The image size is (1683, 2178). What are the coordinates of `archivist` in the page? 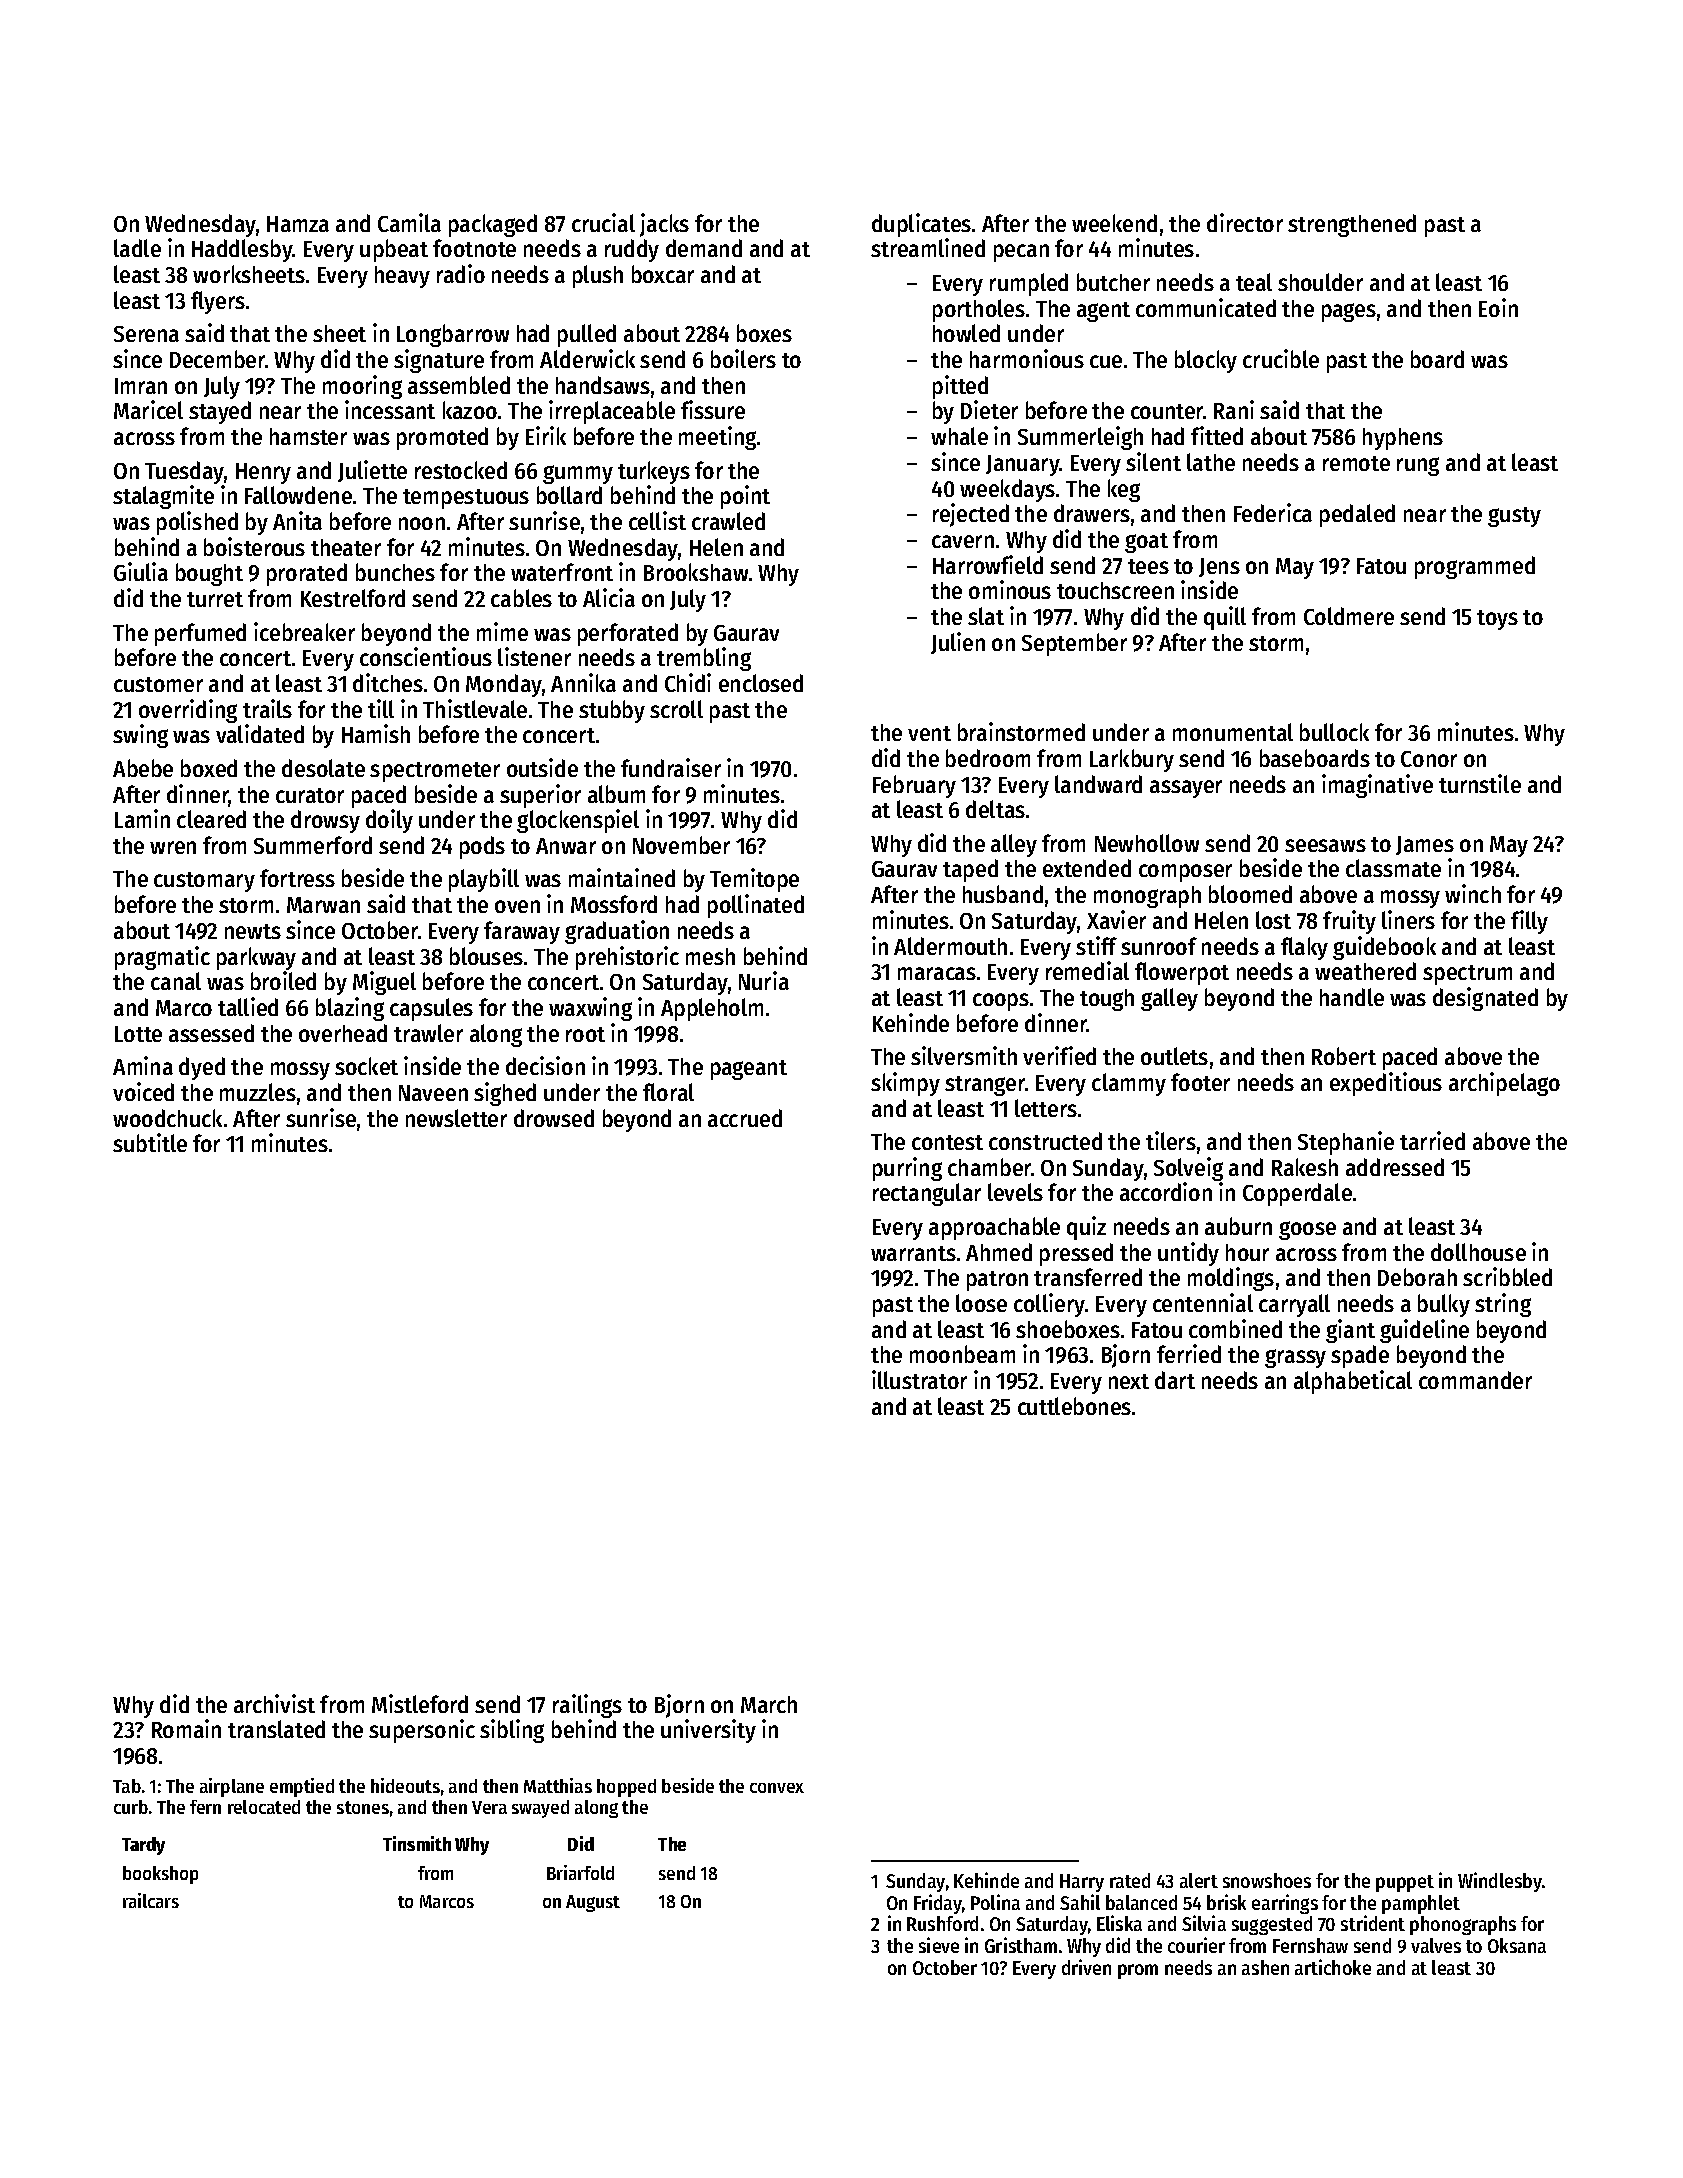 It's located at (274, 1703).
